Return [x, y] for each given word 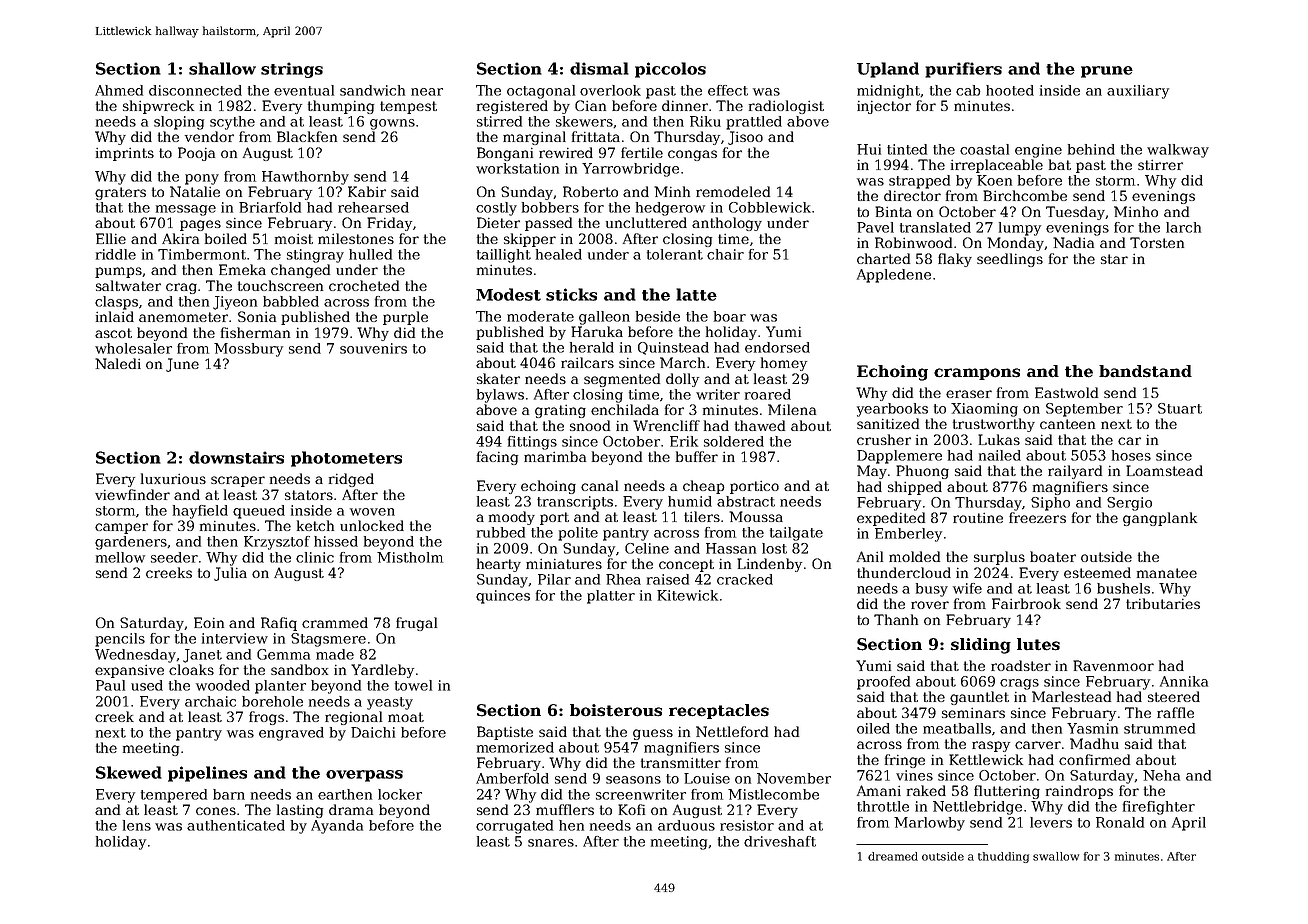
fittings [532, 443]
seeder [174, 557]
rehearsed [373, 207]
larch [1183, 227]
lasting [300, 811]
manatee [1167, 573]
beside [658, 316]
